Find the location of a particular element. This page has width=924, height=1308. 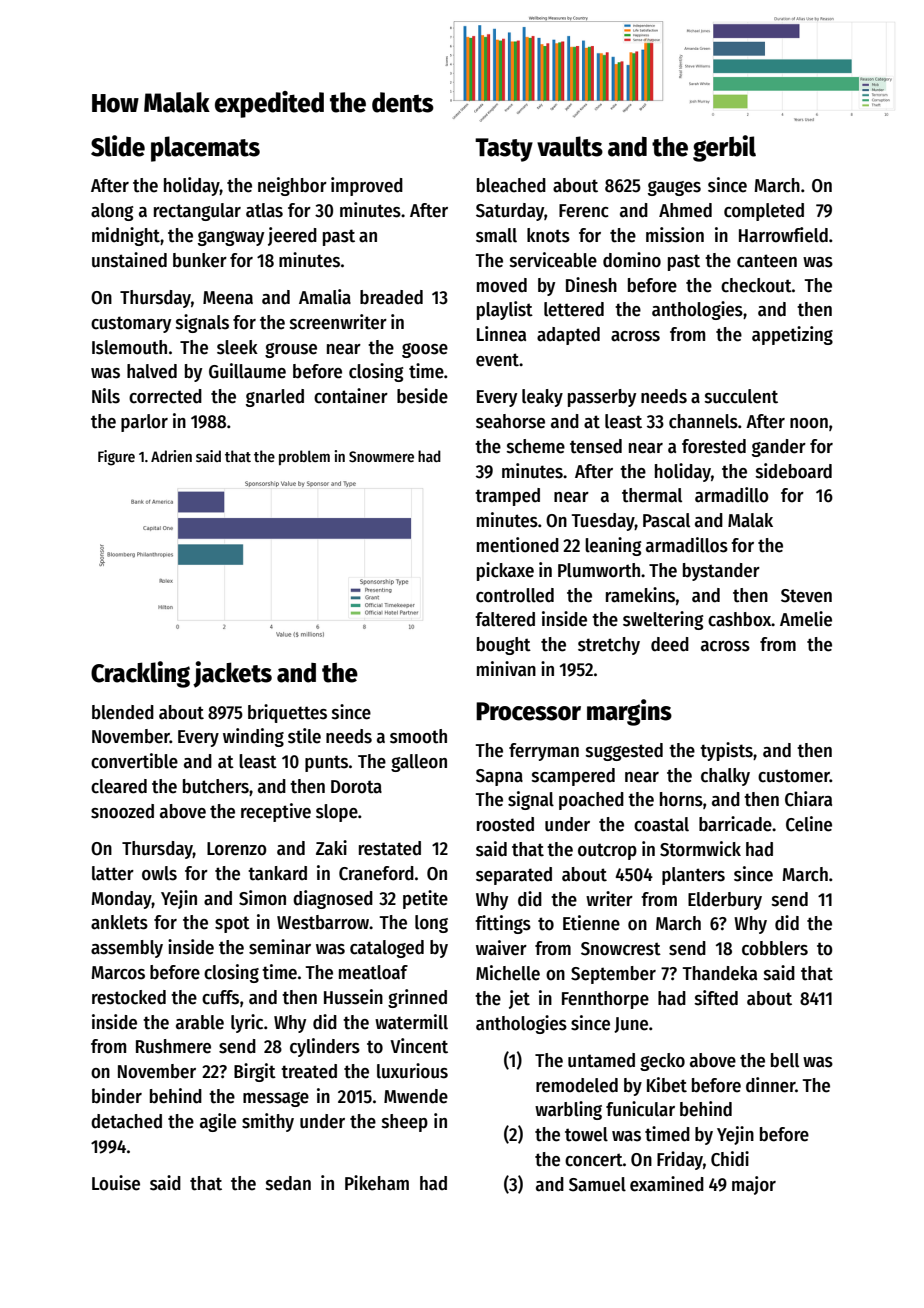

Louise is located at coordinates (116, 1183).
